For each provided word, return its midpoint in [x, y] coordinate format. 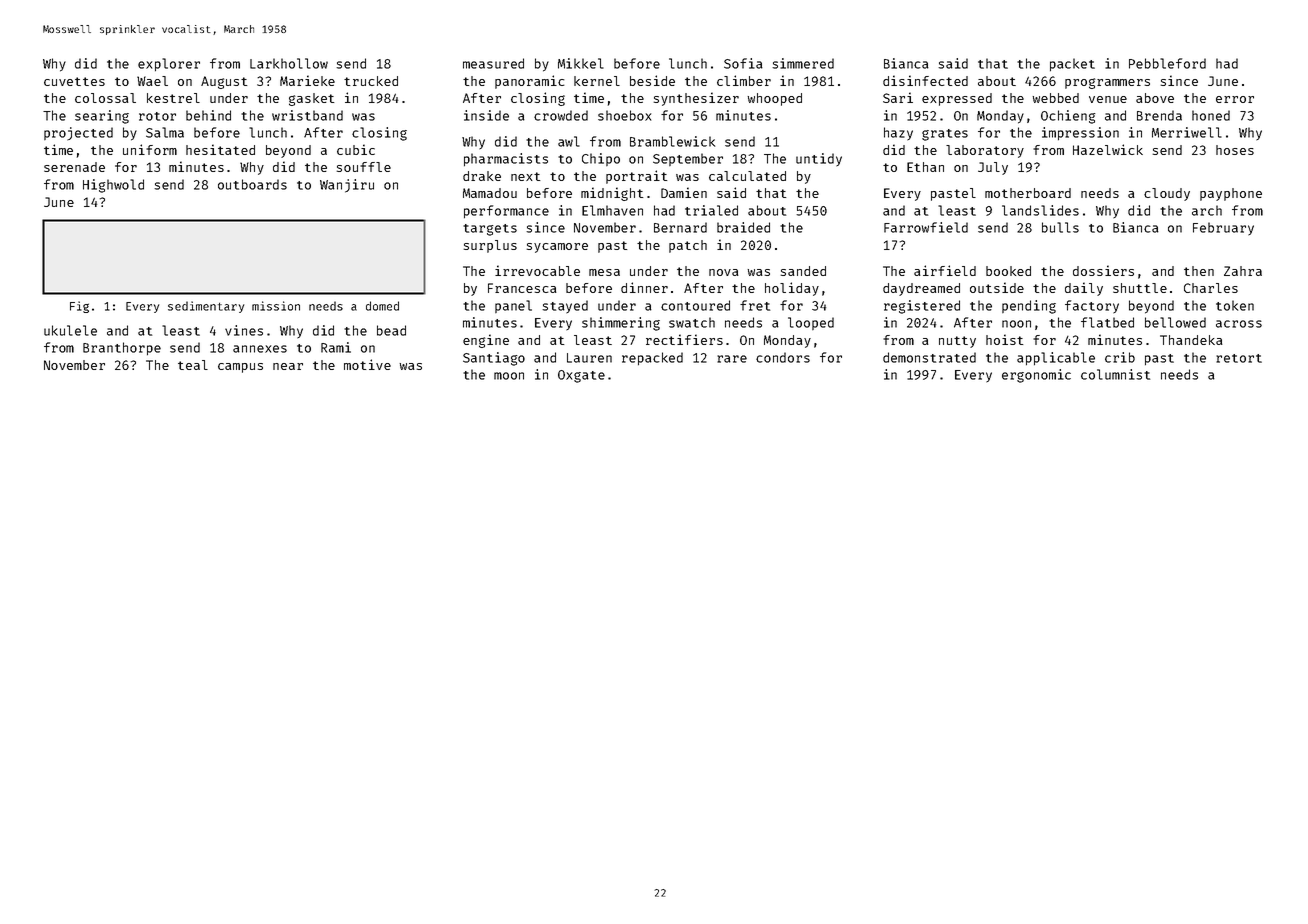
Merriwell [1187, 132]
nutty [957, 342]
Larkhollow [289, 63]
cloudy [1167, 194]
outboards [252, 184]
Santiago [494, 359]
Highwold [113, 186]
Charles [1211, 288]
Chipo [601, 159]
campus [240, 368]
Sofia [743, 63]
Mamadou [490, 193]
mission [276, 306]
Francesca [522, 288]
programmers [1107, 83]
